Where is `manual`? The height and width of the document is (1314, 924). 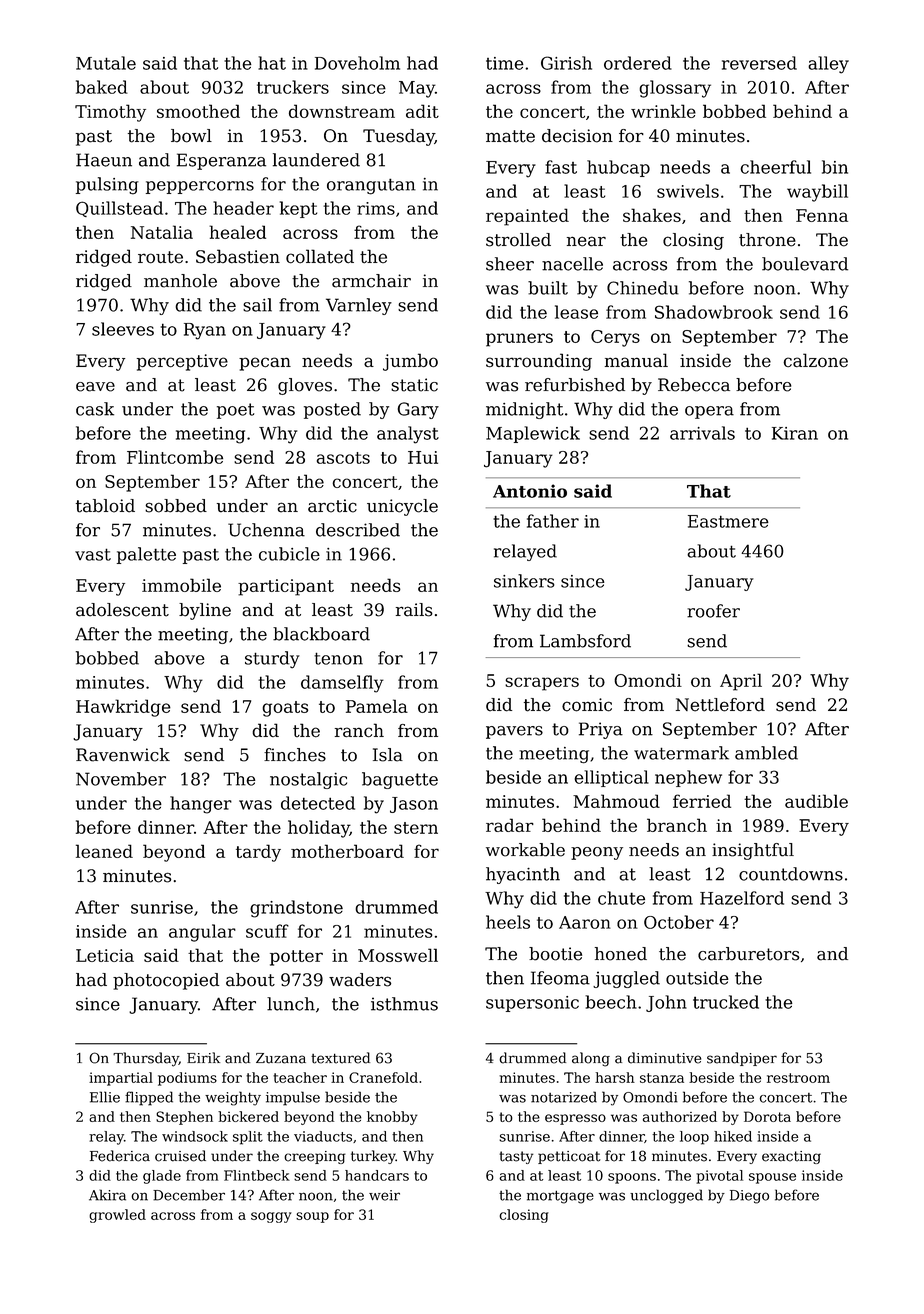 manual is located at coordinates (636, 360).
